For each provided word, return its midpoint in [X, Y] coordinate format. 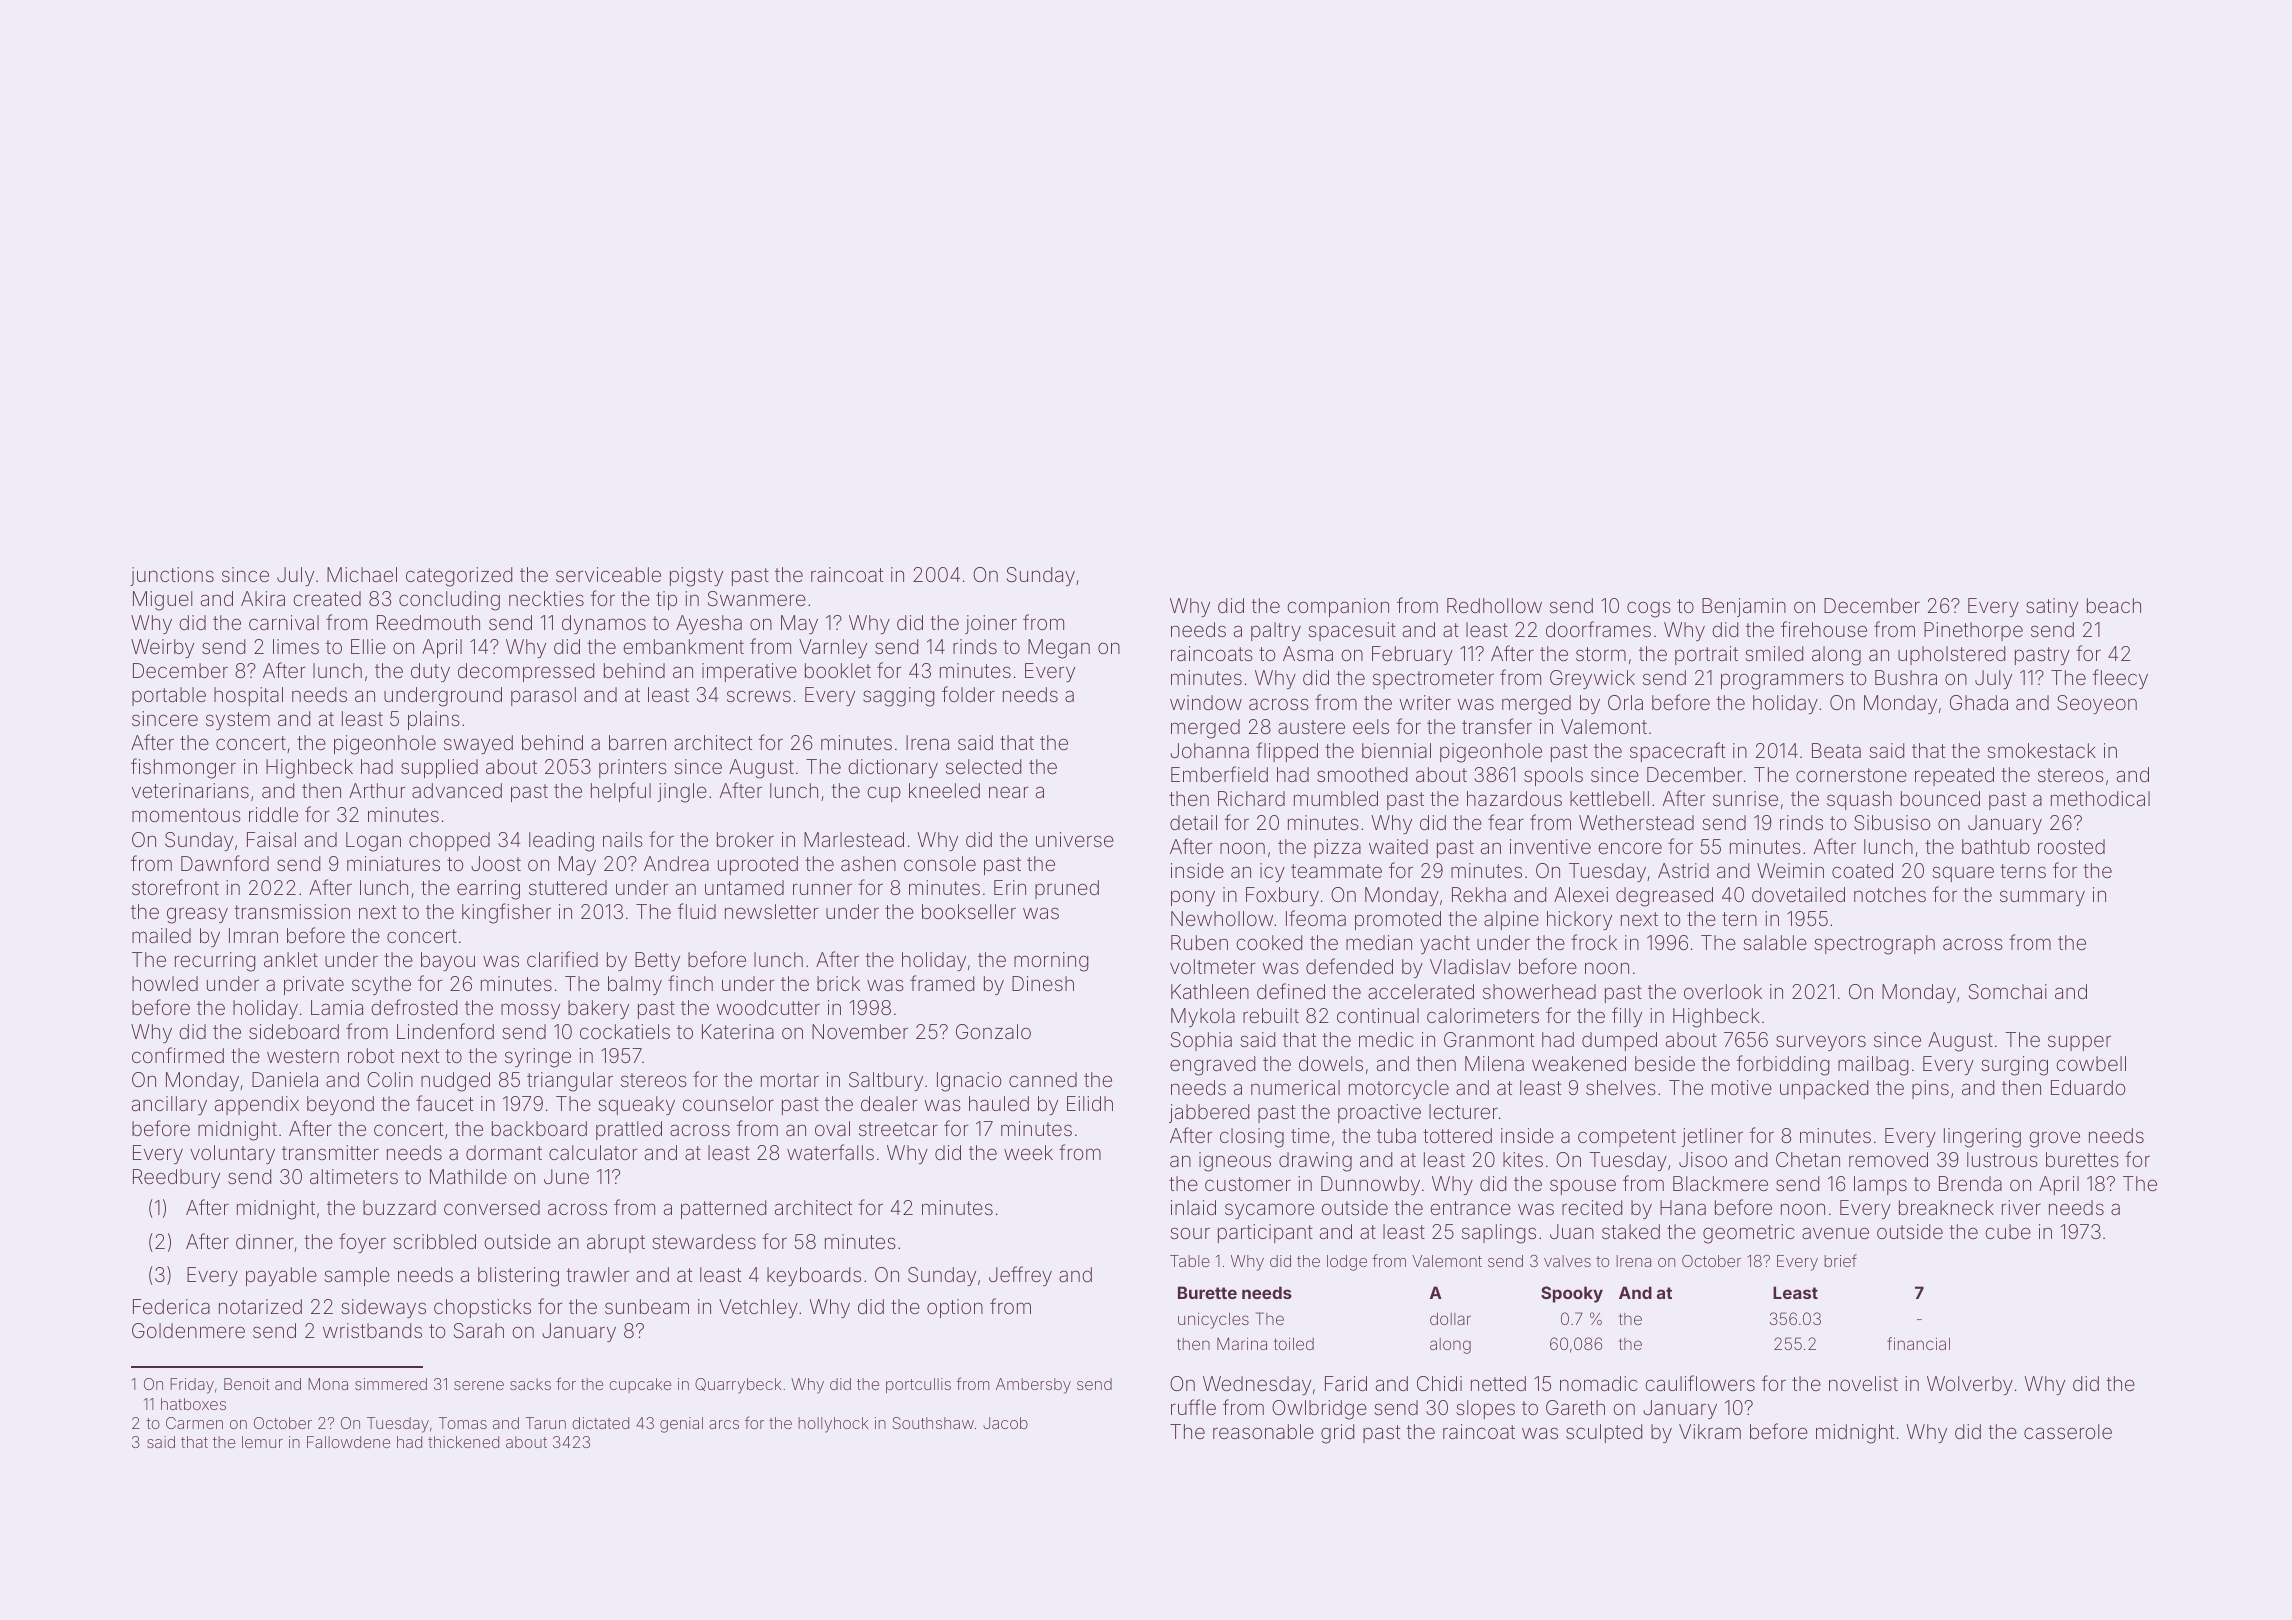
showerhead [1539, 991]
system [238, 721]
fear [1506, 822]
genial [681, 1425]
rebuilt [1271, 1015]
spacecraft [1677, 752]
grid [1337, 1434]
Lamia [337, 1007]
